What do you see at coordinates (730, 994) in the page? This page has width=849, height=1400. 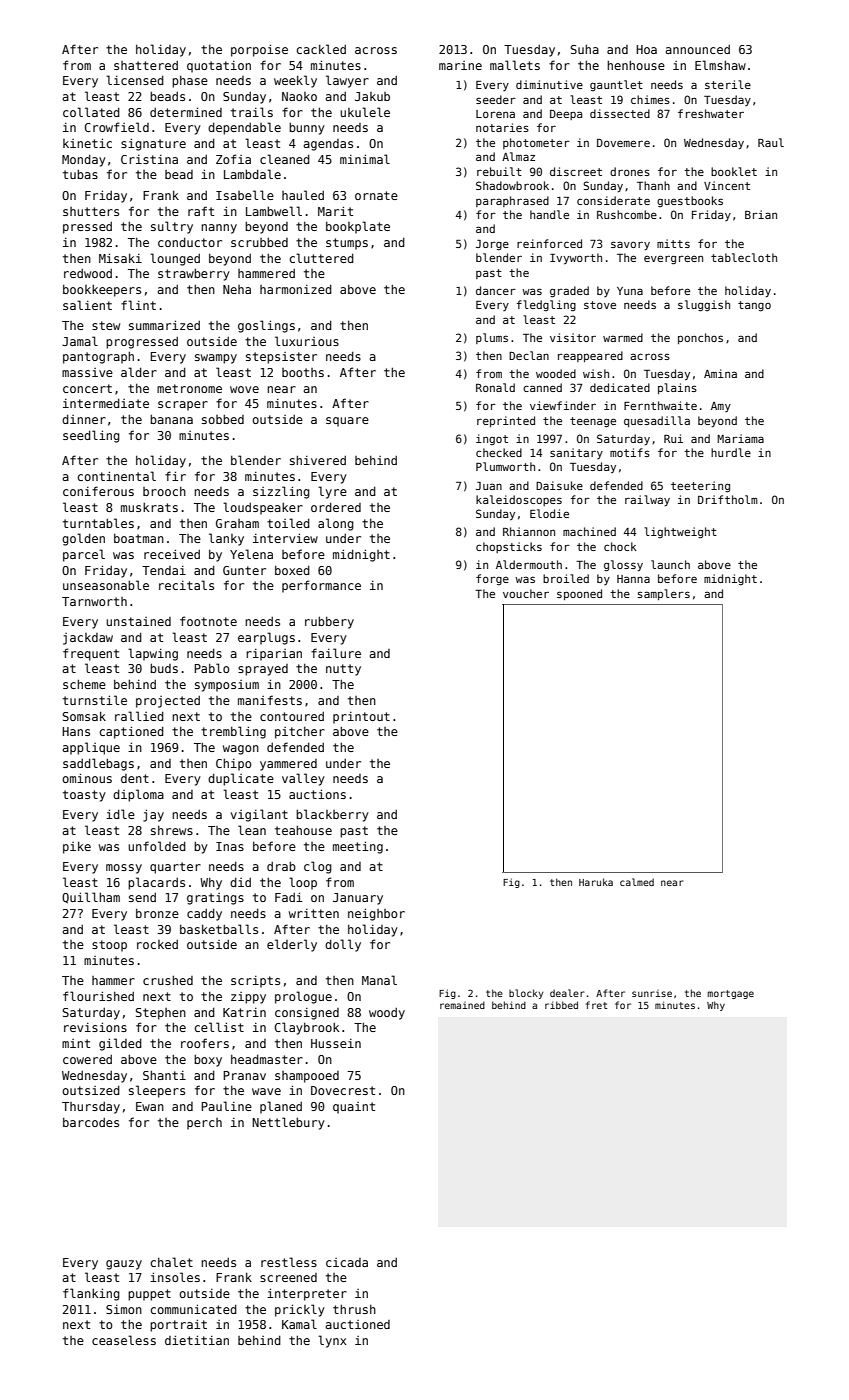 I see `mortgage` at bounding box center [730, 994].
